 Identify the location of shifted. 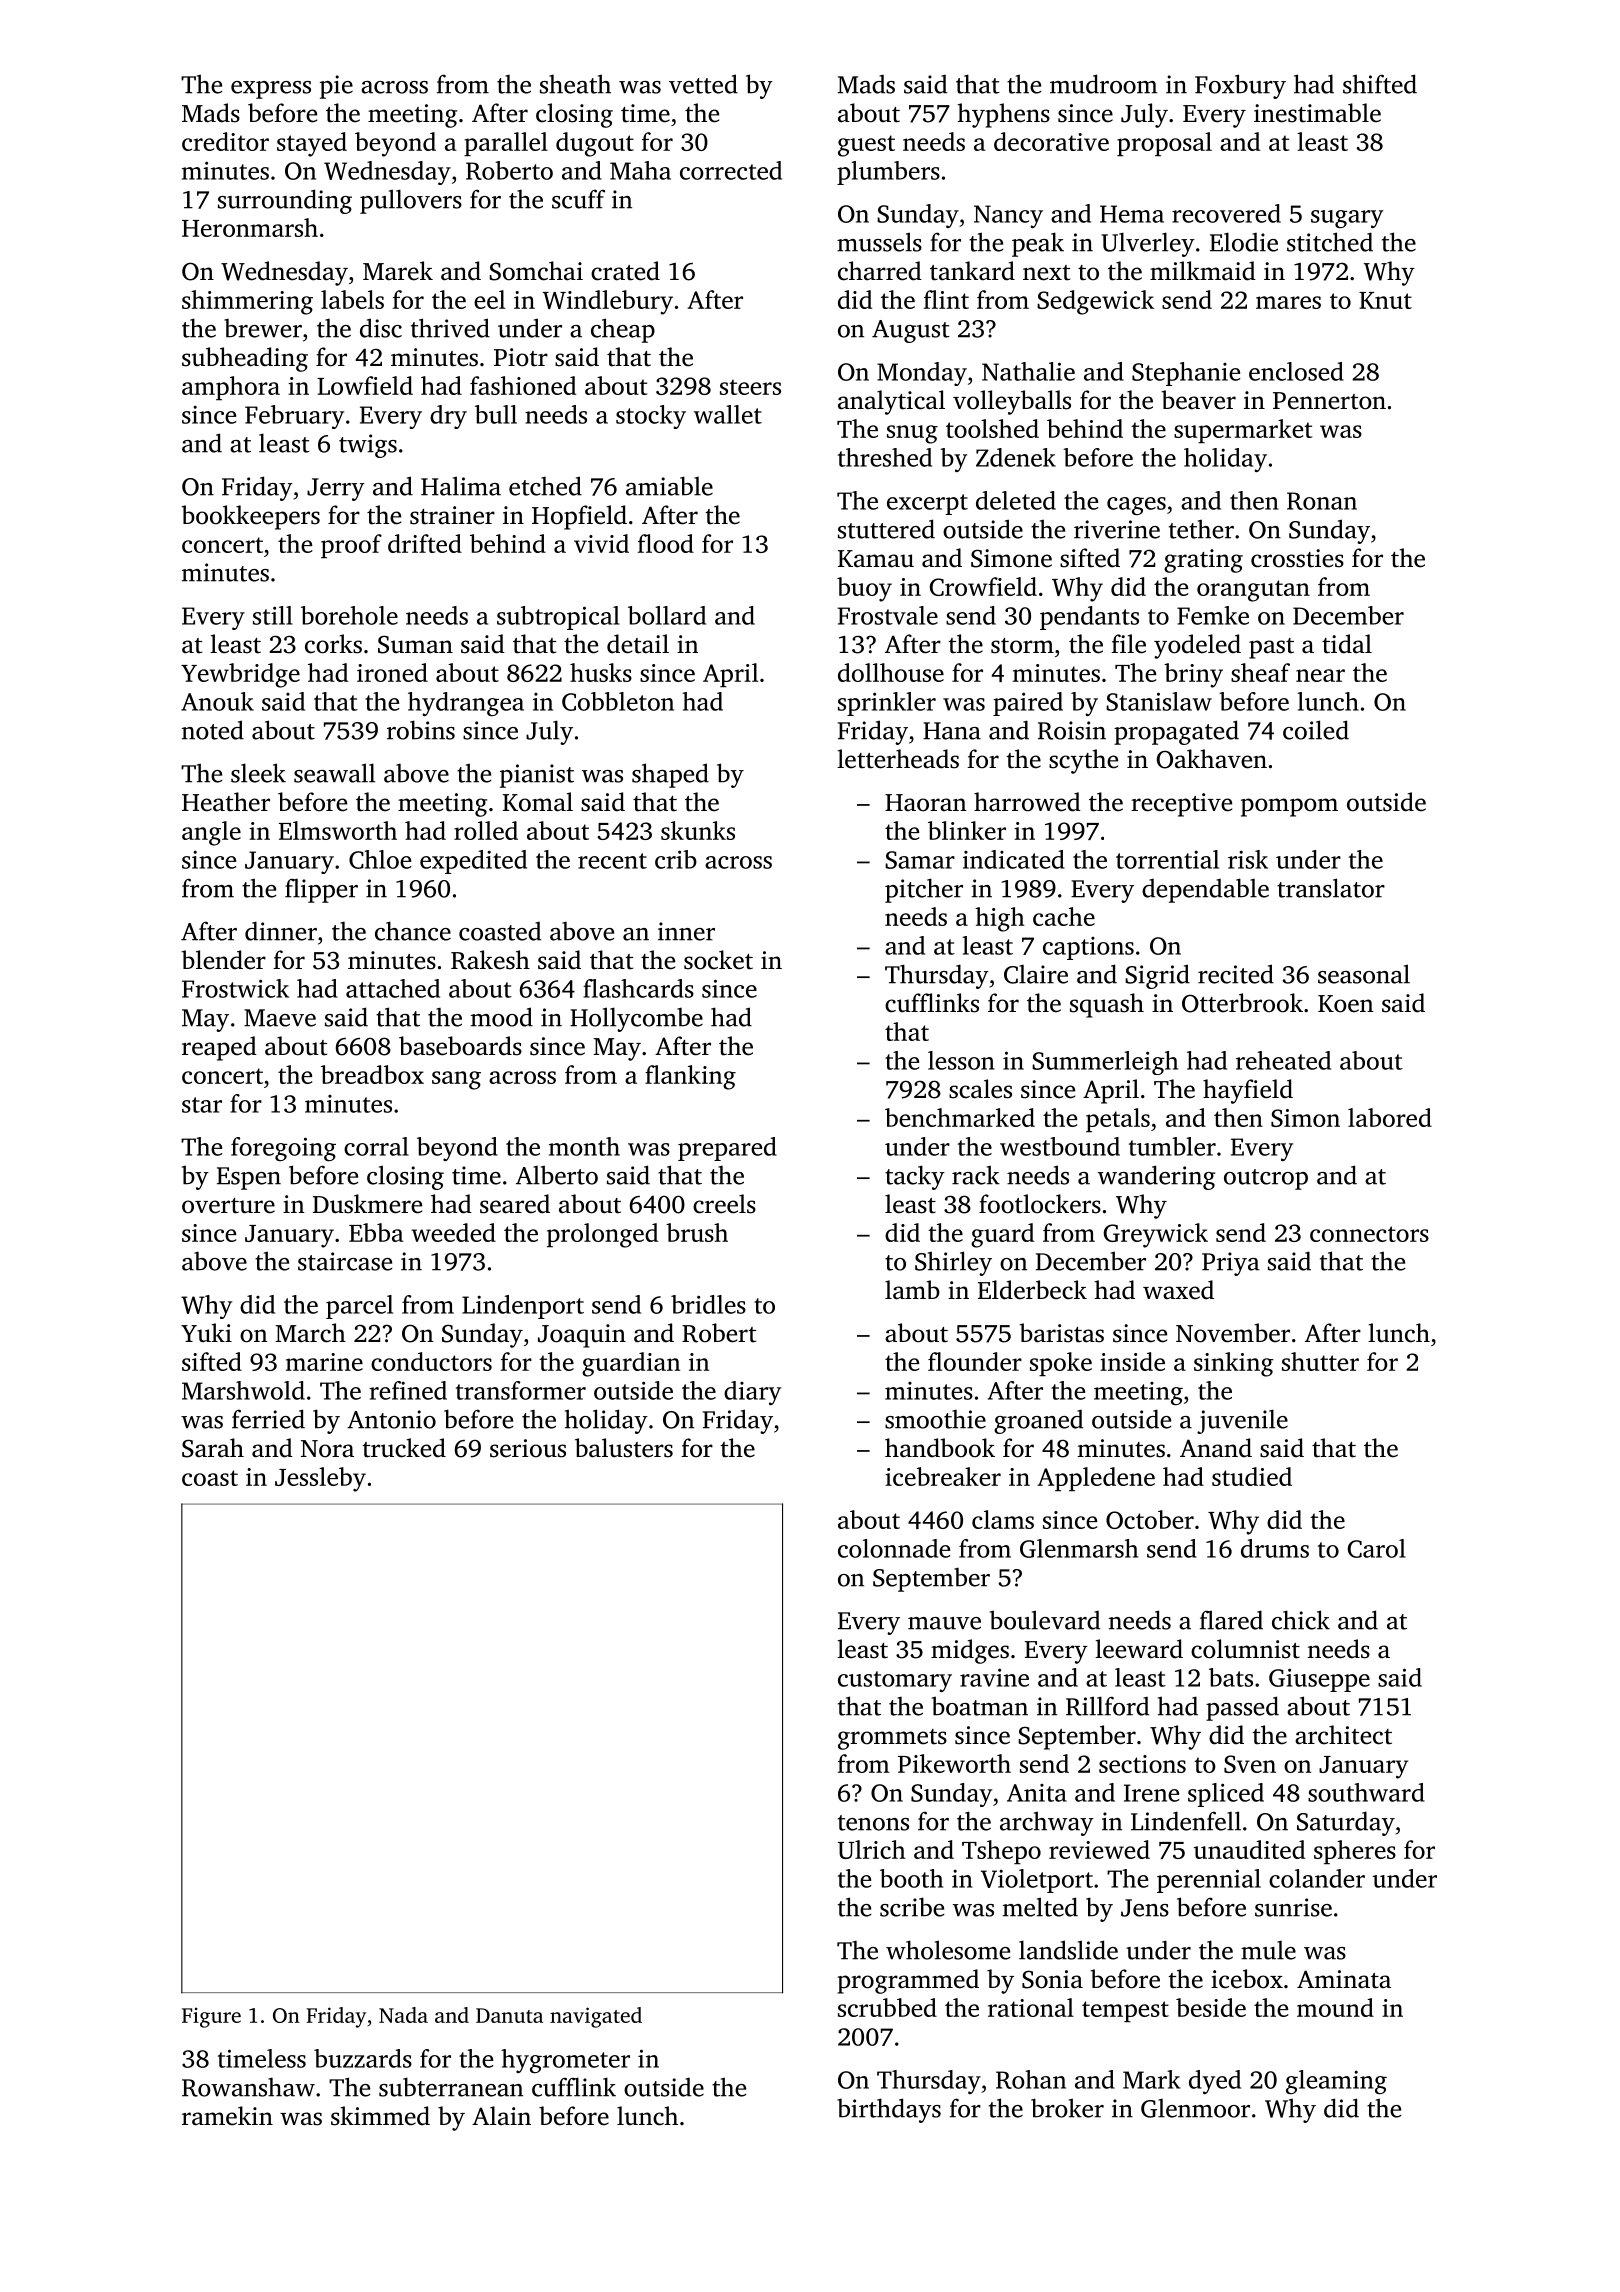
(1380, 84).
